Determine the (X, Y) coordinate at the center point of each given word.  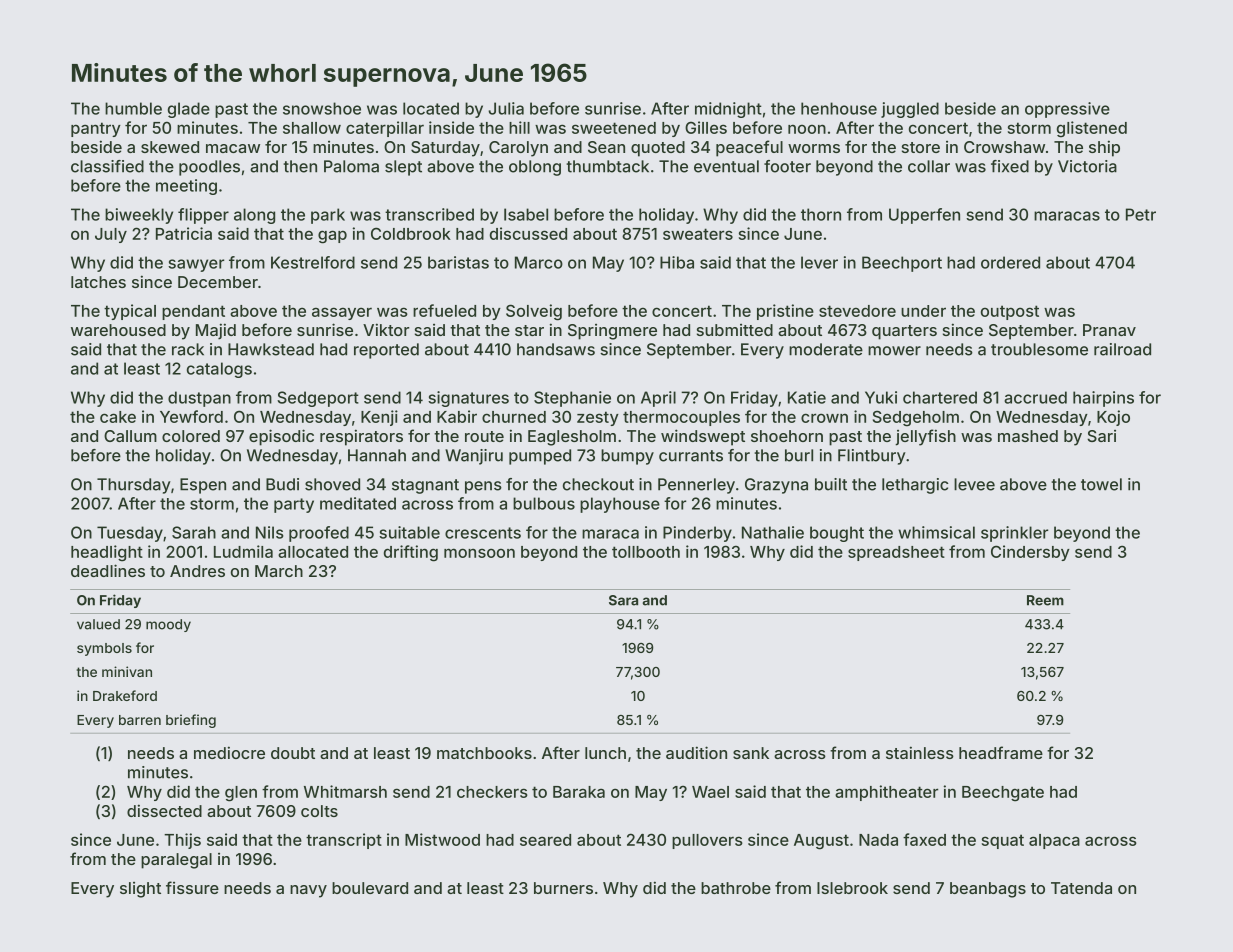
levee (974, 484)
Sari (1101, 436)
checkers (492, 792)
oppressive (1067, 110)
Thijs (182, 841)
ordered (1010, 262)
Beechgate (1003, 794)
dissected (164, 810)
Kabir (457, 416)
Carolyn (518, 149)
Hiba (677, 262)
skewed (170, 147)
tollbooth (646, 552)
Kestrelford (313, 262)
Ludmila (243, 551)
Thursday (134, 486)
